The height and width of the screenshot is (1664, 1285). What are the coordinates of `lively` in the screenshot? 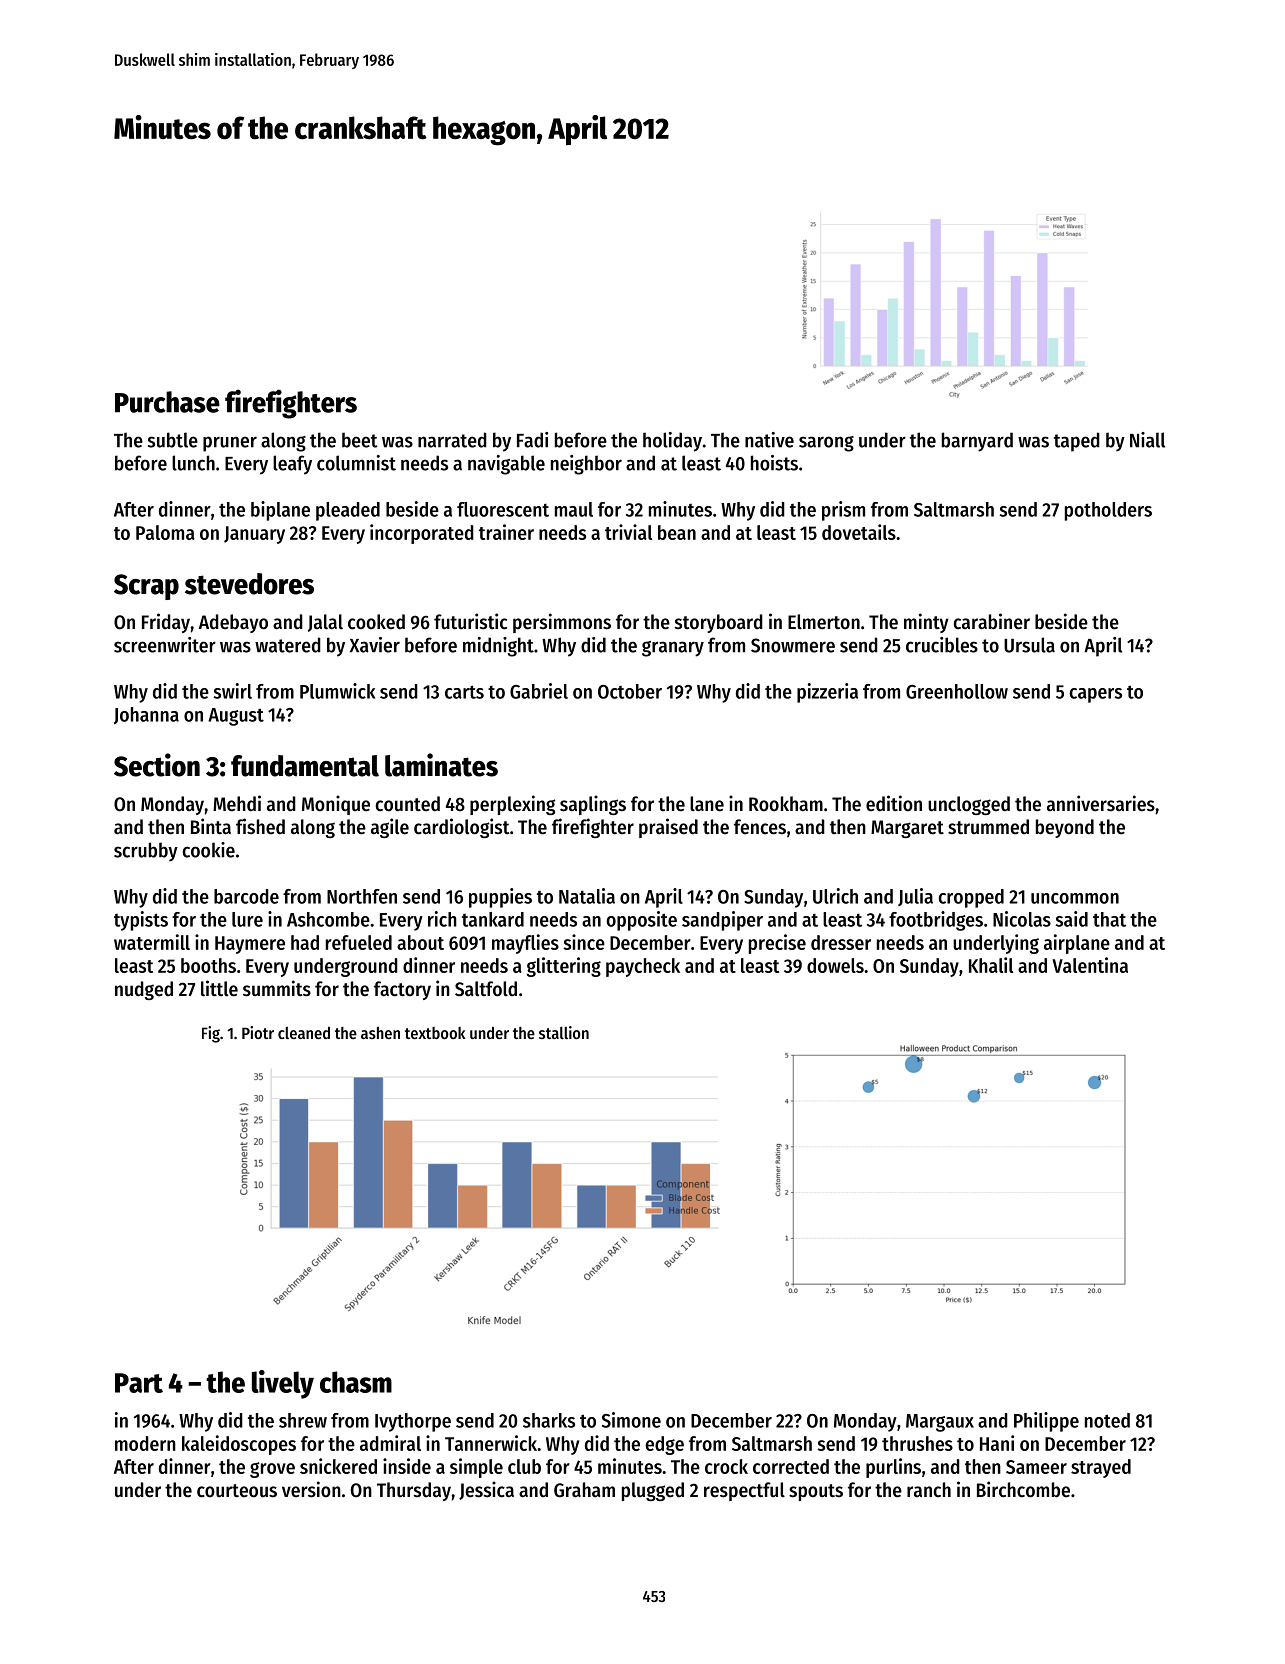 It's located at (283, 1384).
